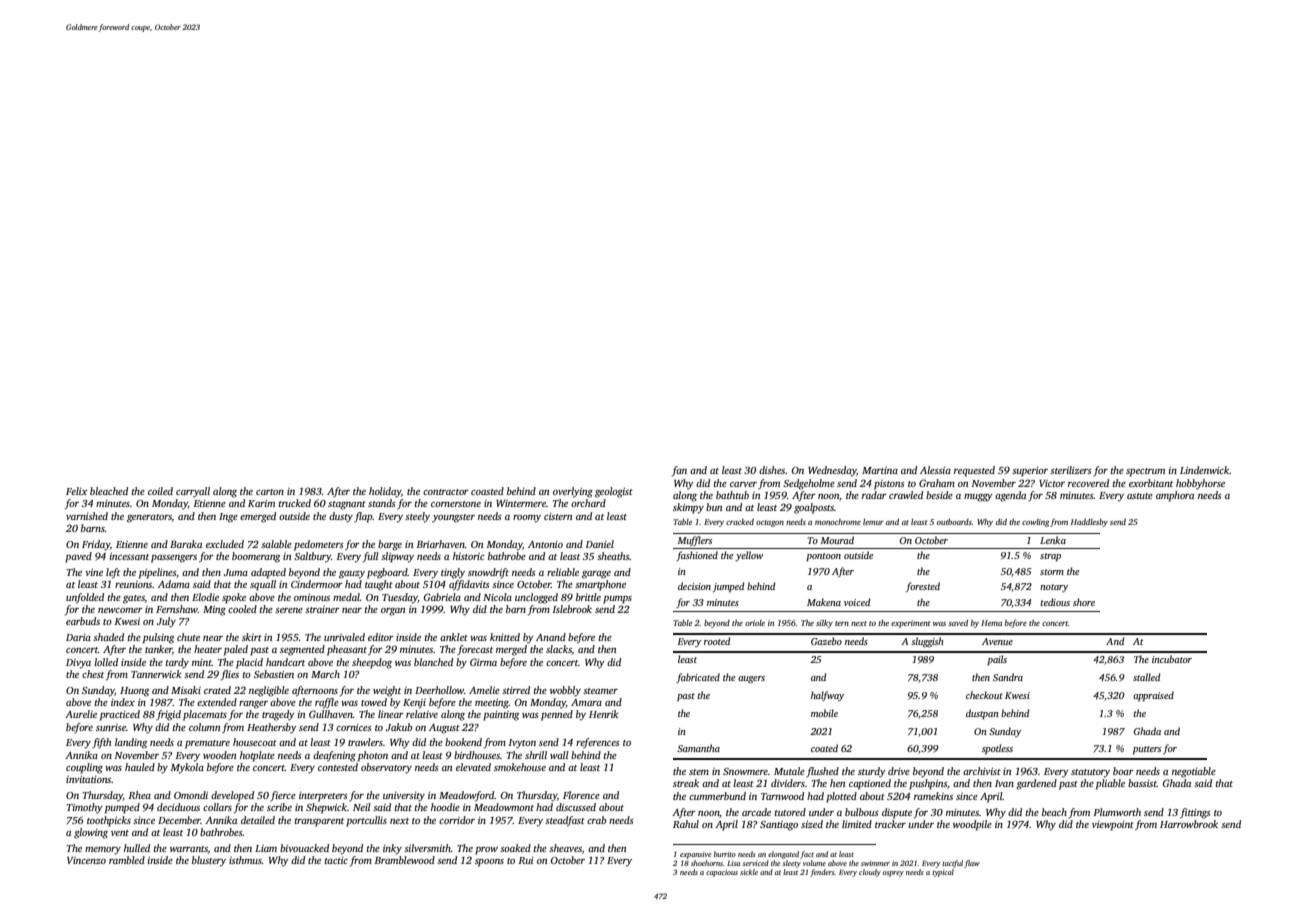 Image resolution: width=1308 pixels, height=924 pixels. Describe the element at coordinates (255, 742) in the image. I see `housecoat` at that location.
